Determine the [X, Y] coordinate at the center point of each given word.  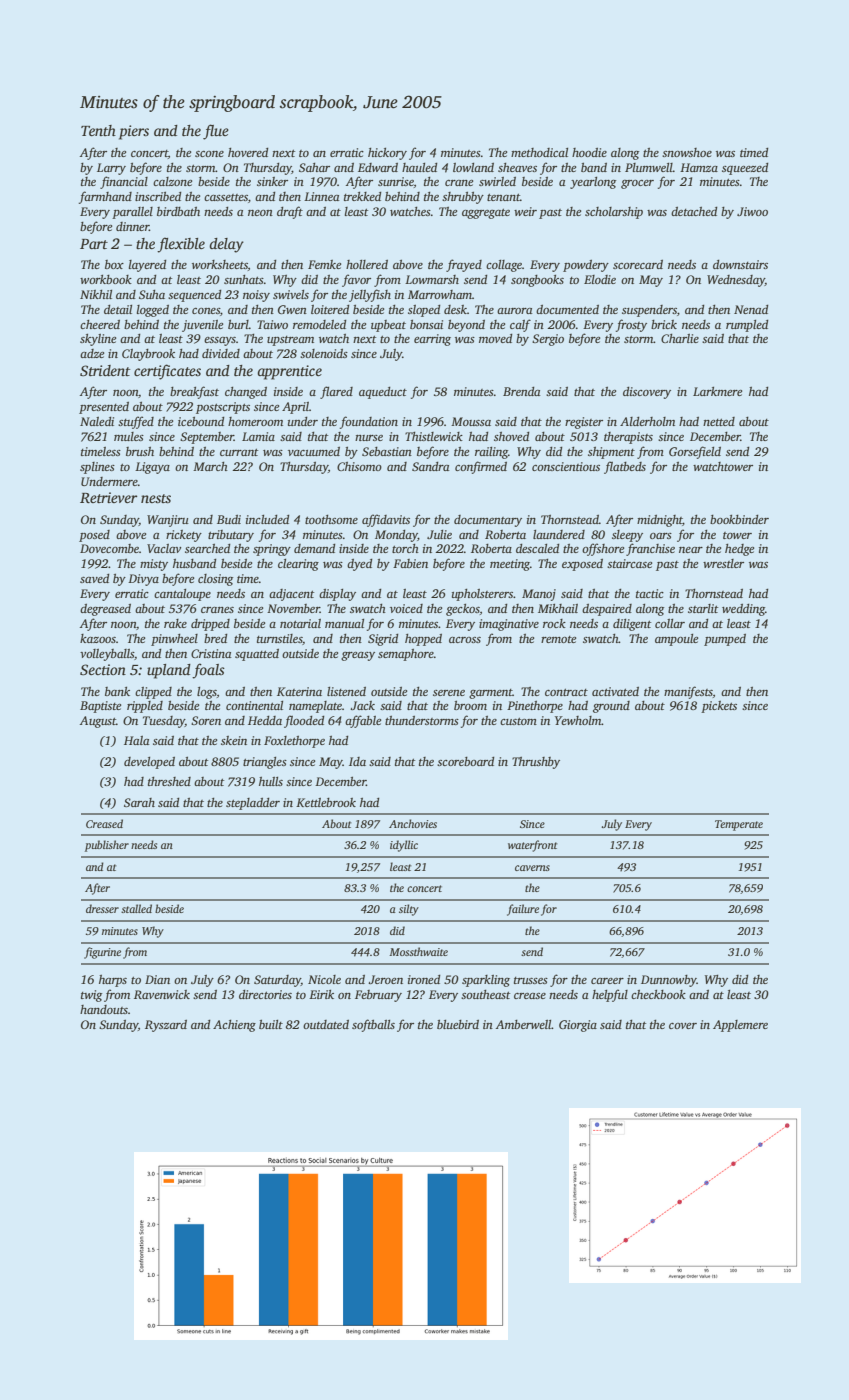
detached [694, 211]
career [607, 981]
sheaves [517, 167]
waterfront [532, 846]
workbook [106, 279]
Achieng [234, 1026]
